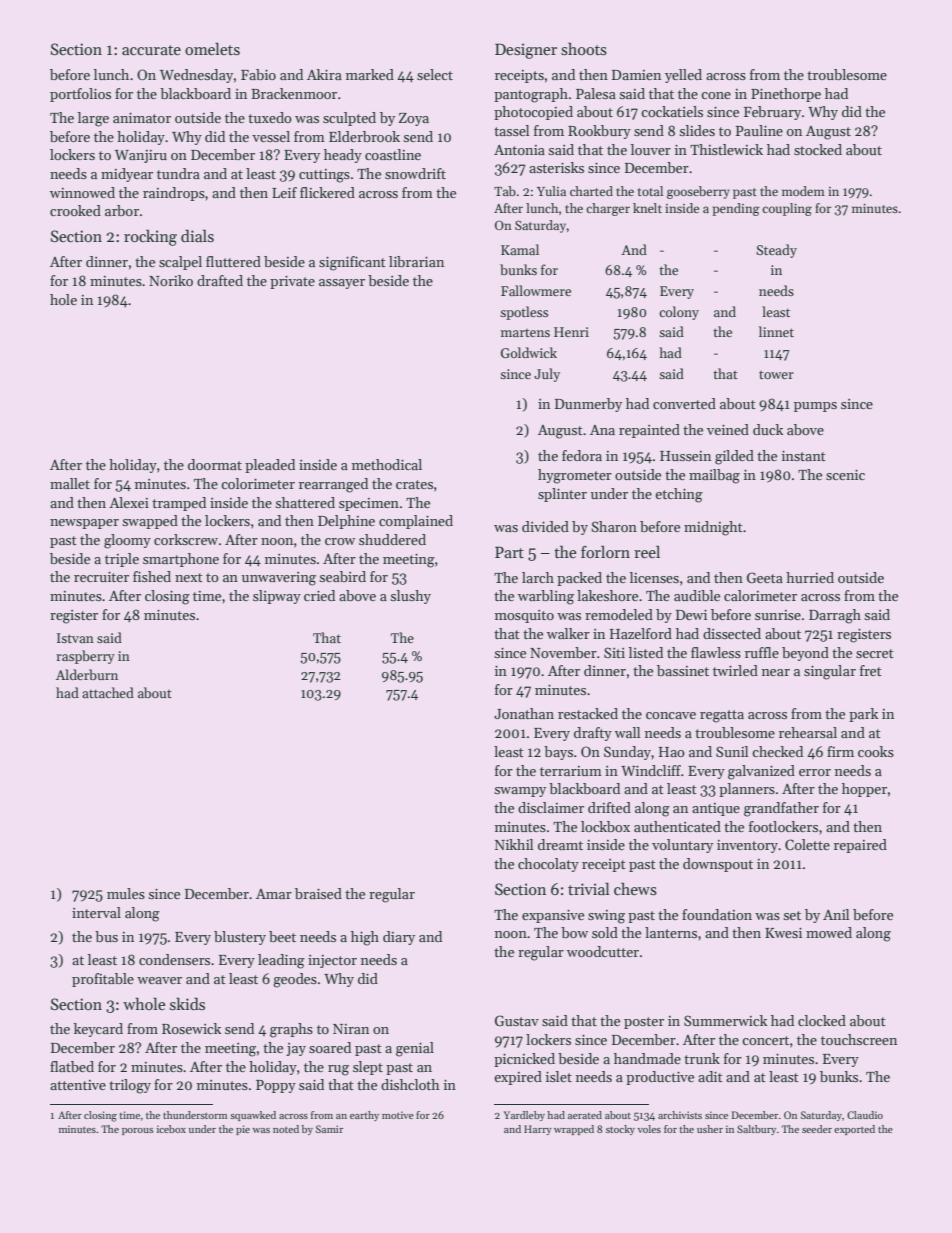 This screenshot has width=952, height=1233. Describe the element at coordinates (776, 251) in the screenshot. I see `Steady` at that location.
